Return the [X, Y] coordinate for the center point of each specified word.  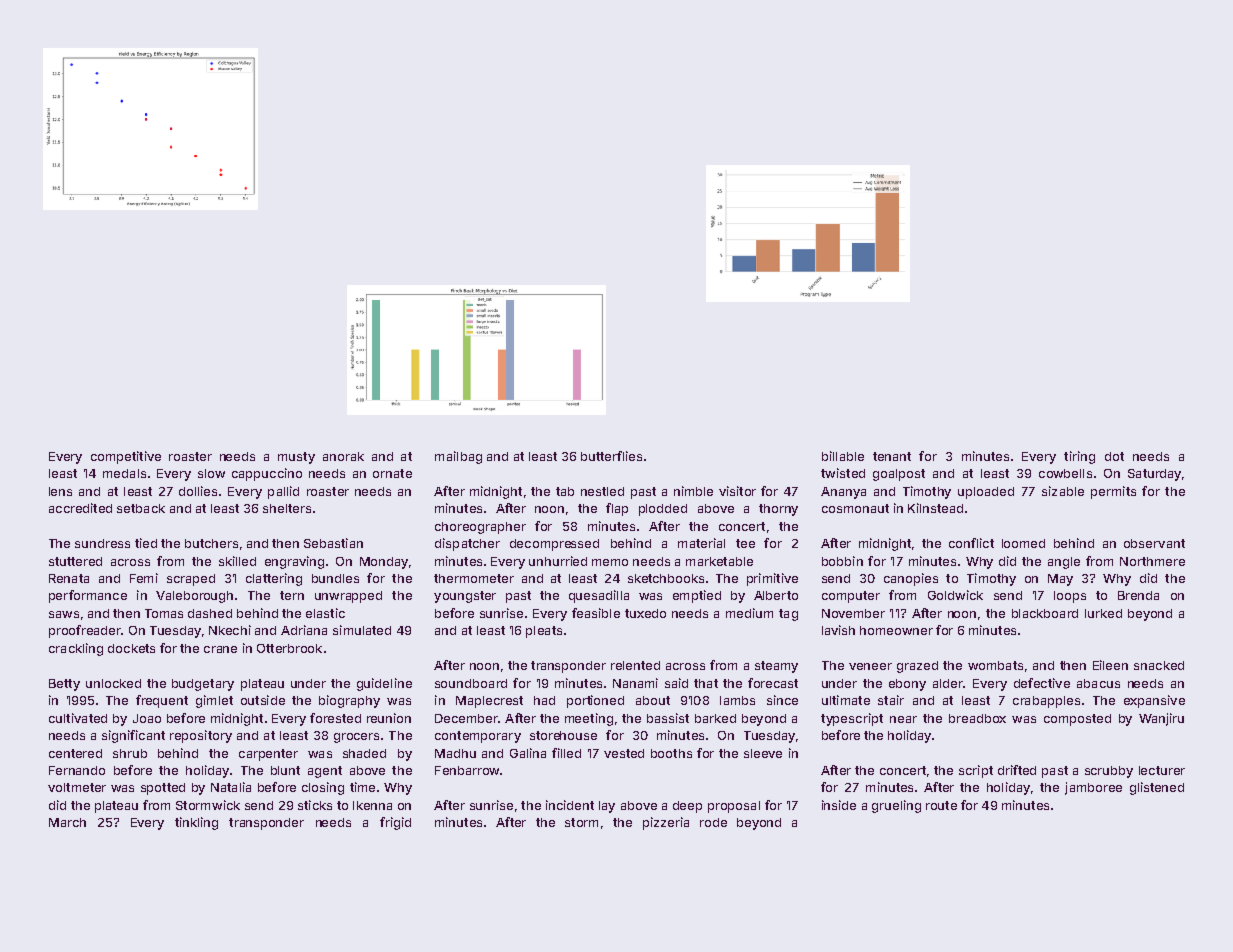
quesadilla [599, 596]
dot [1114, 456]
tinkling [196, 823]
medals [124, 473]
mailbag [458, 457]
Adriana [304, 630]
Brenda [1138, 595]
